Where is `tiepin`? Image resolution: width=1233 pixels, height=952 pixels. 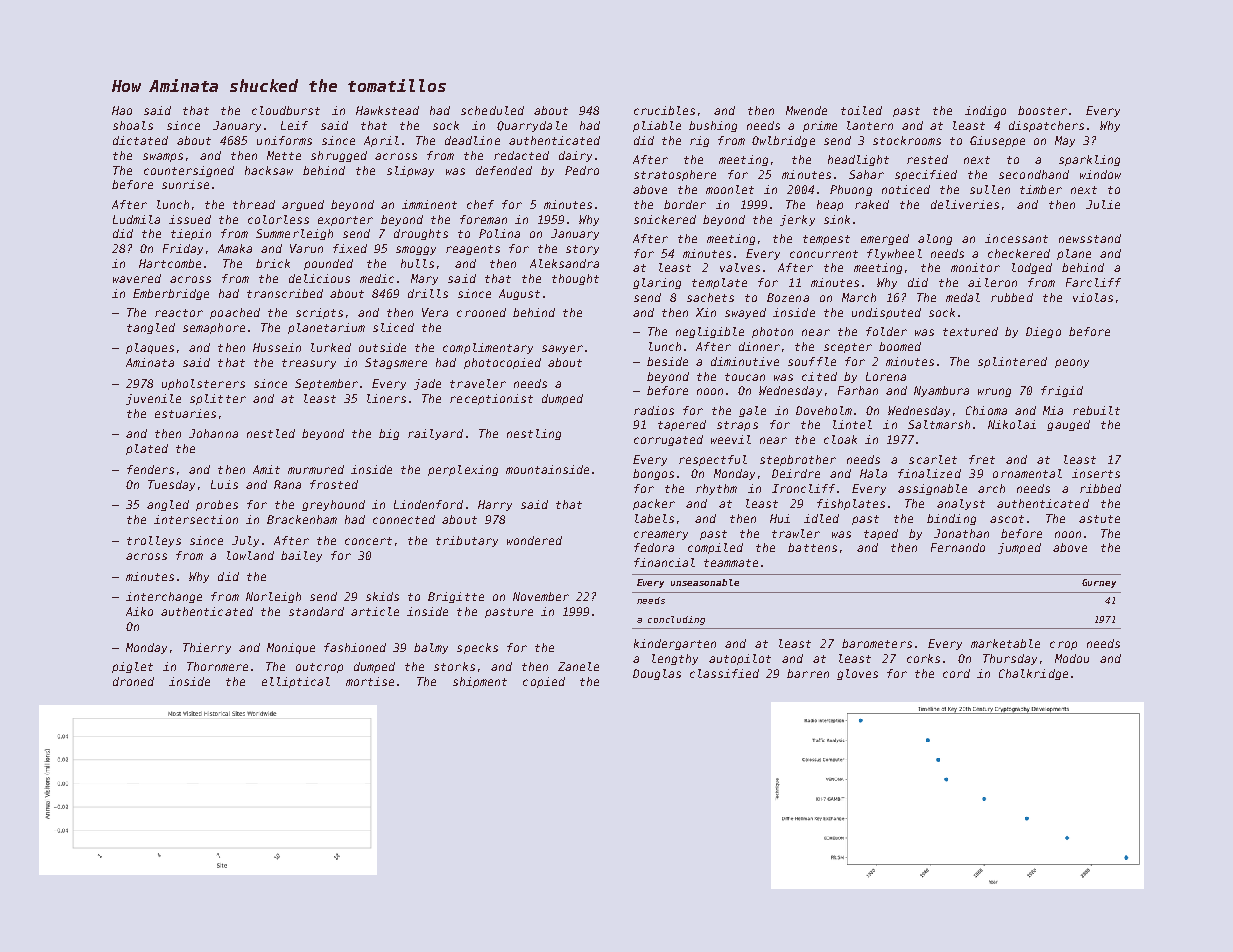 tiepin is located at coordinates (191, 234).
